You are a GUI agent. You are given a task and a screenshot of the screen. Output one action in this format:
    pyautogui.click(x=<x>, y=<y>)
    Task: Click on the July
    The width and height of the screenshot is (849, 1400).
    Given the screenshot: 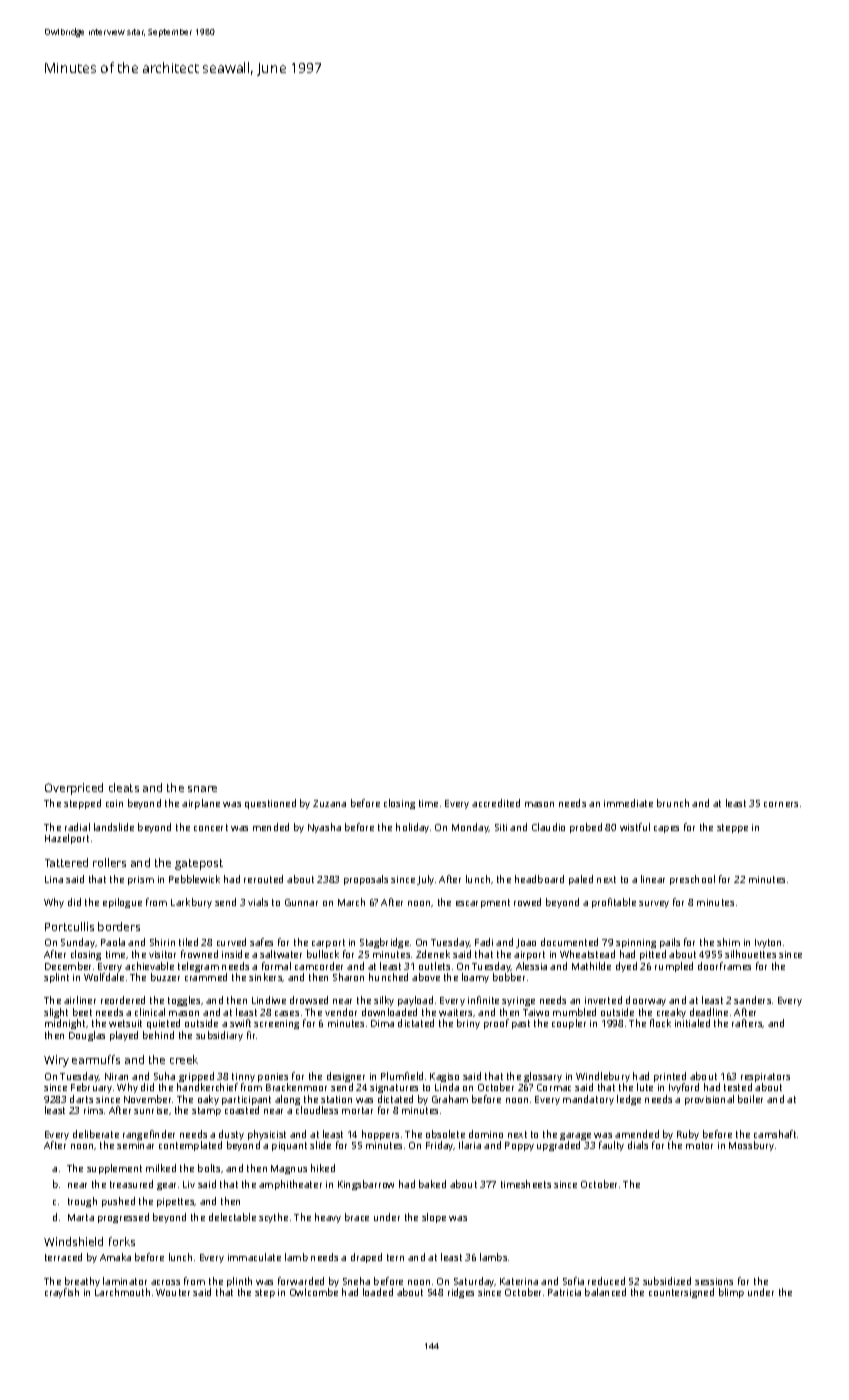 What is the action you would take?
    pyautogui.click(x=425, y=880)
